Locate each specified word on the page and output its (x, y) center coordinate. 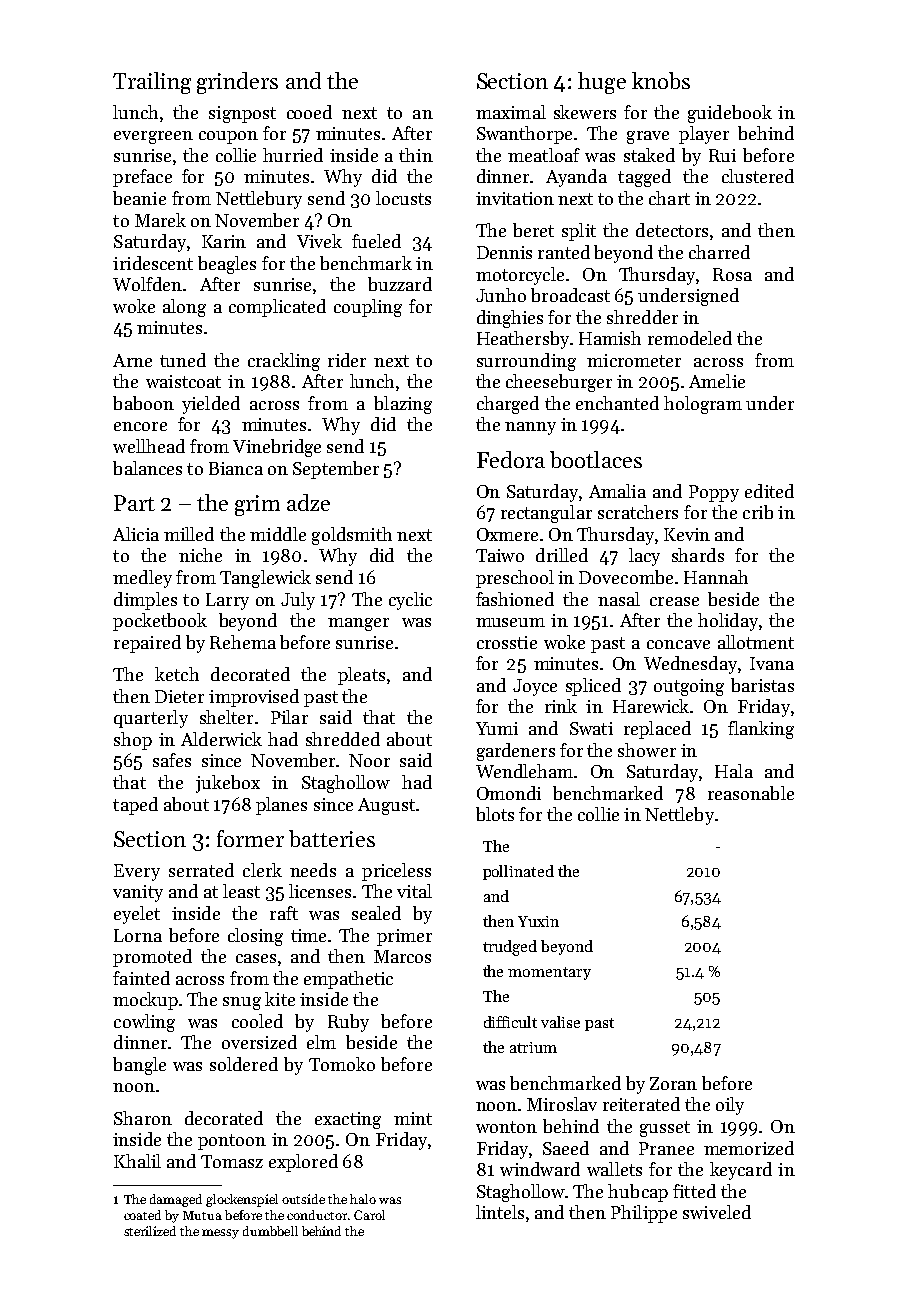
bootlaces (596, 459)
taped (135, 806)
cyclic (410, 601)
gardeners (516, 752)
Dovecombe (626, 577)
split (579, 232)
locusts (403, 198)
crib (758, 512)
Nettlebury (259, 200)
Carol (369, 1215)
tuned (183, 360)
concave (678, 644)
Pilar (289, 717)
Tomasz (232, 1161)
